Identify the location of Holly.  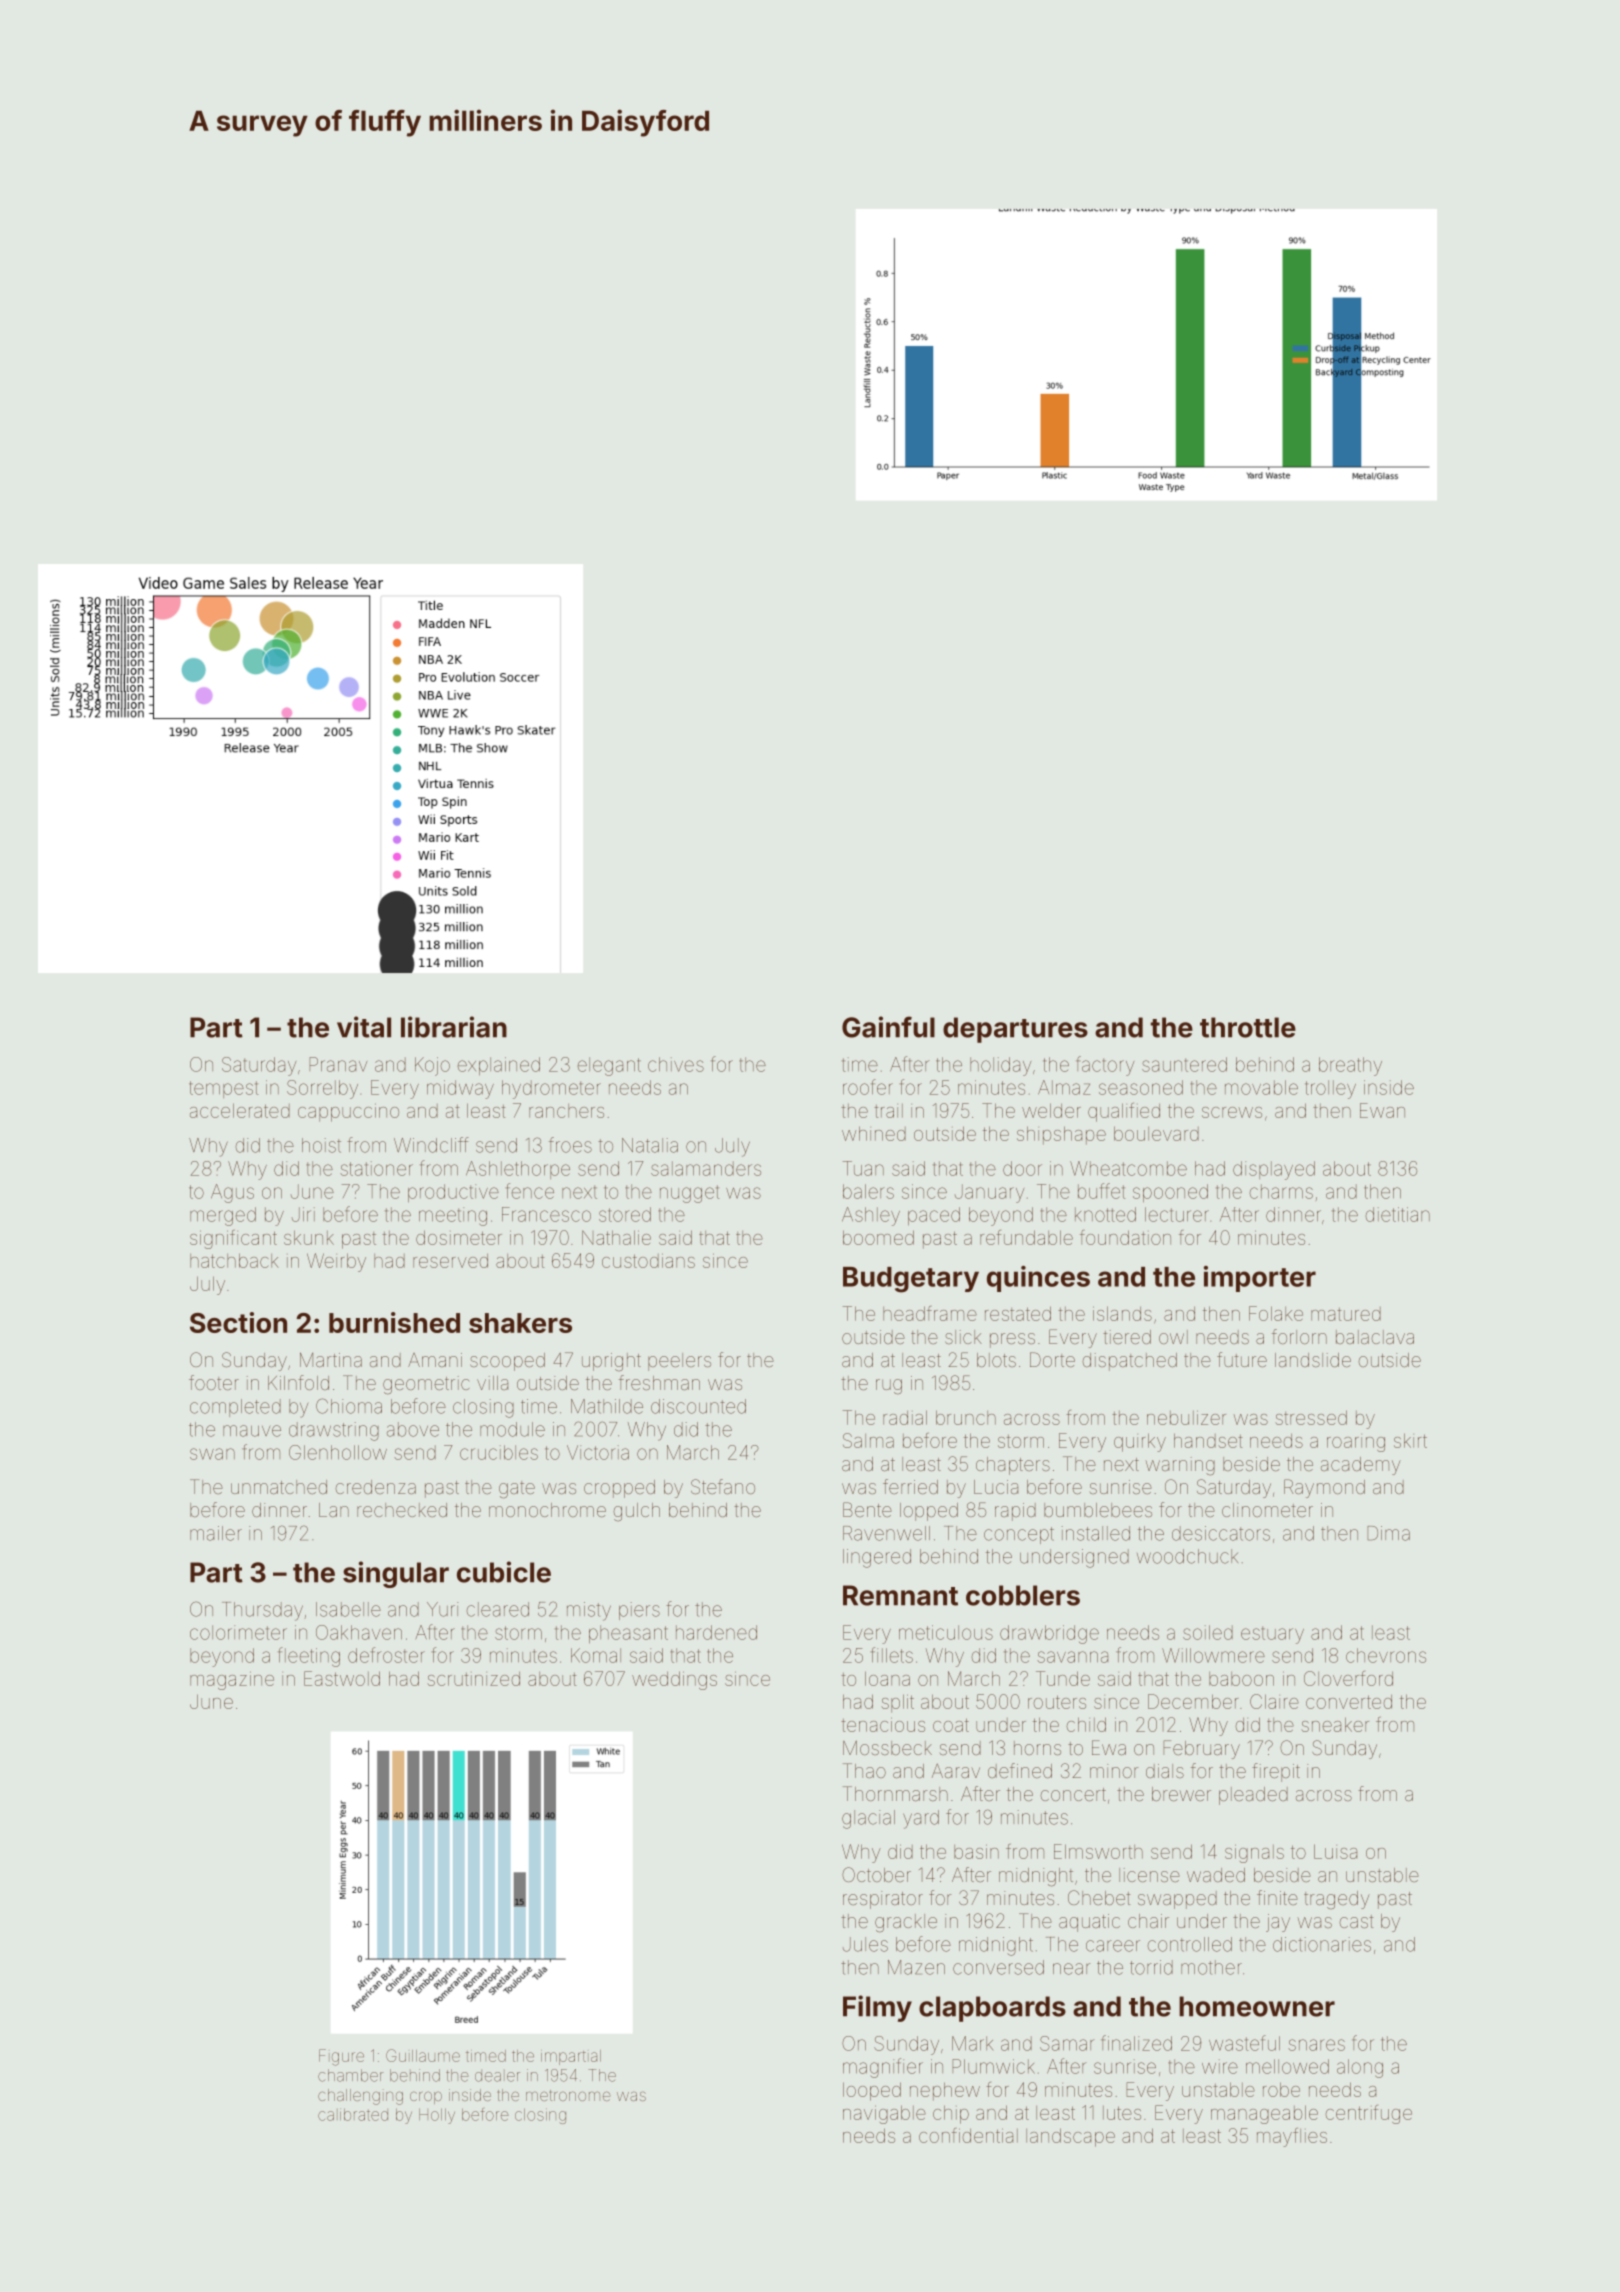
(437, 2116).
